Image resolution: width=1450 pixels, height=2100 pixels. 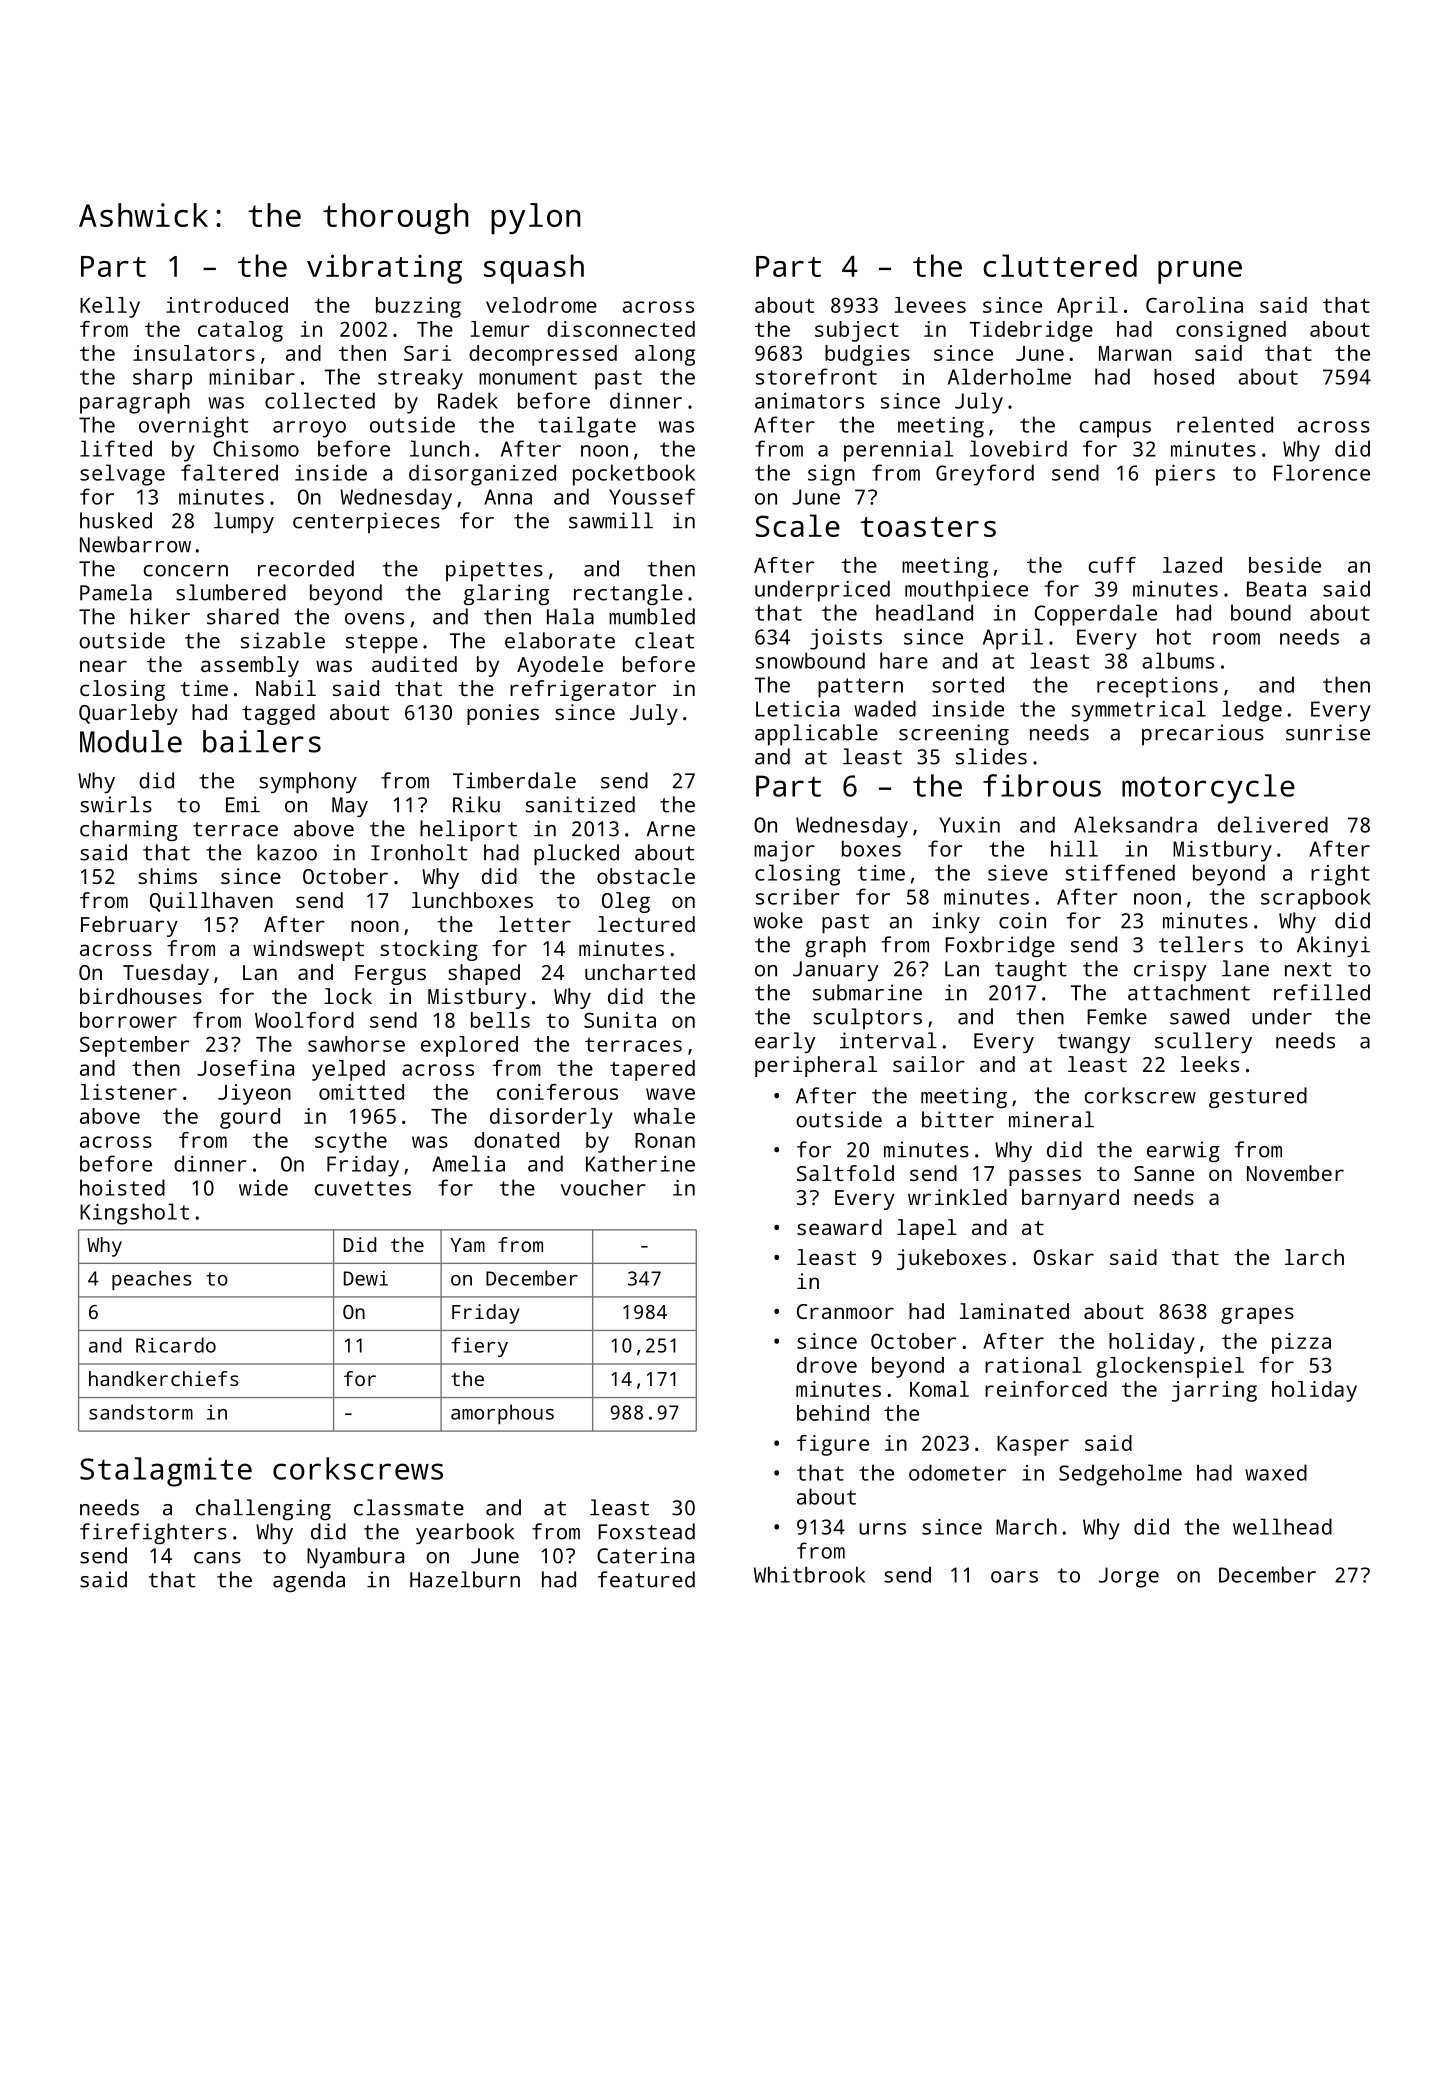 I want to click on uncharted, so click(x=640, y=972).
